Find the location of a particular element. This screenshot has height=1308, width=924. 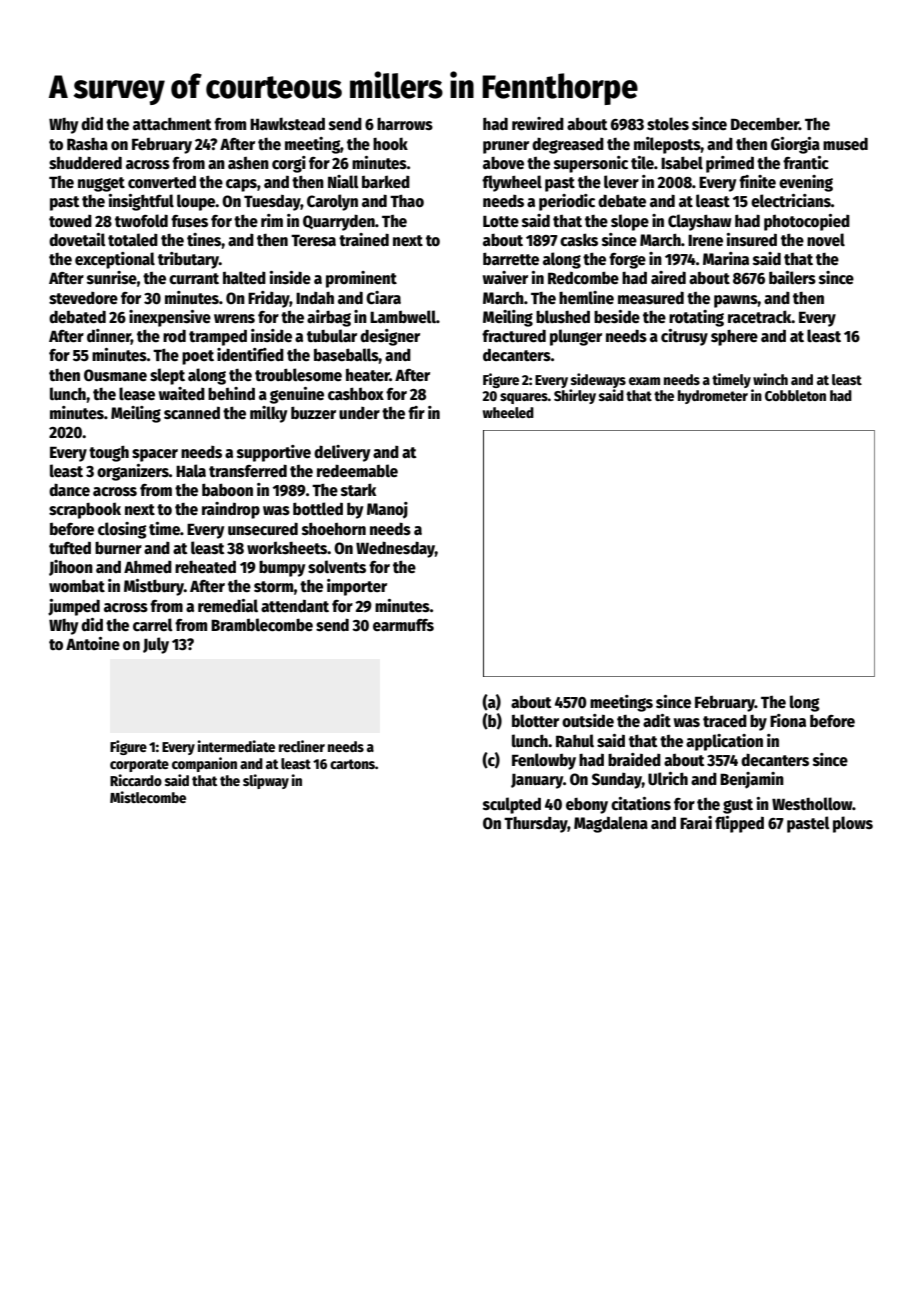

organizers is located at coordinates (133, 472).
